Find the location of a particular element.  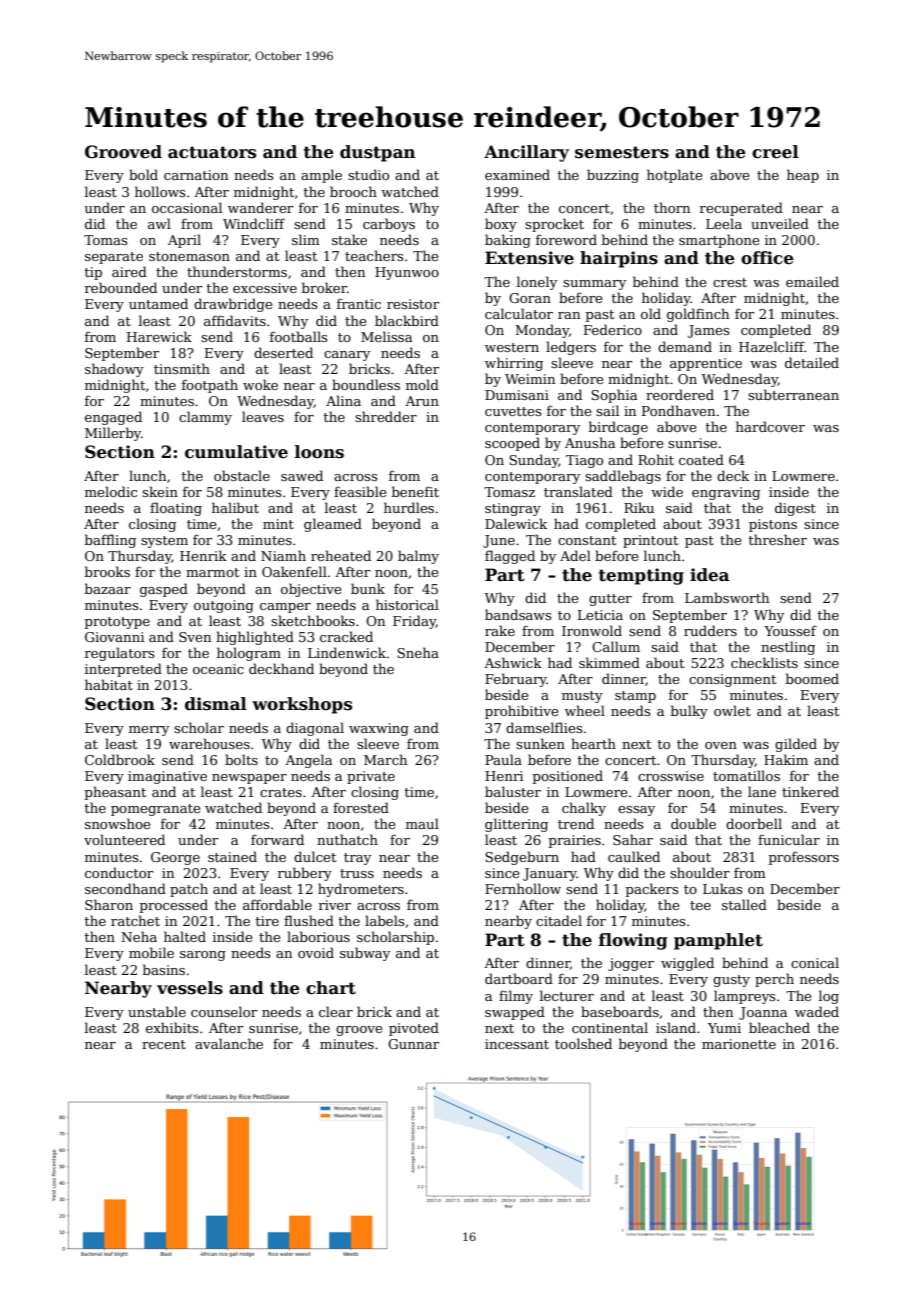

professors is located at coordinates (804, 858).
